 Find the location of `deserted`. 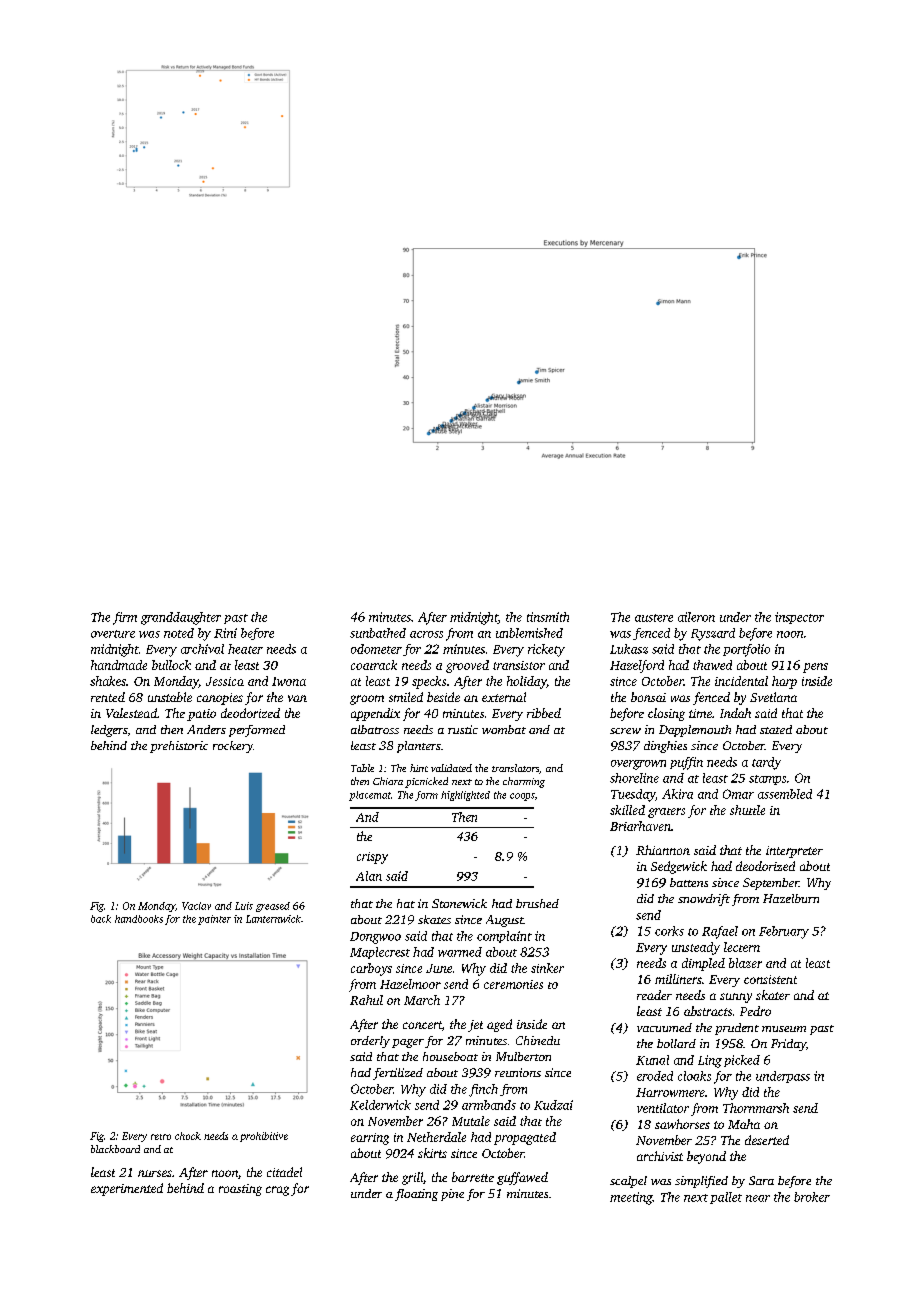

deserted is located at coordinates (767, 1140).
